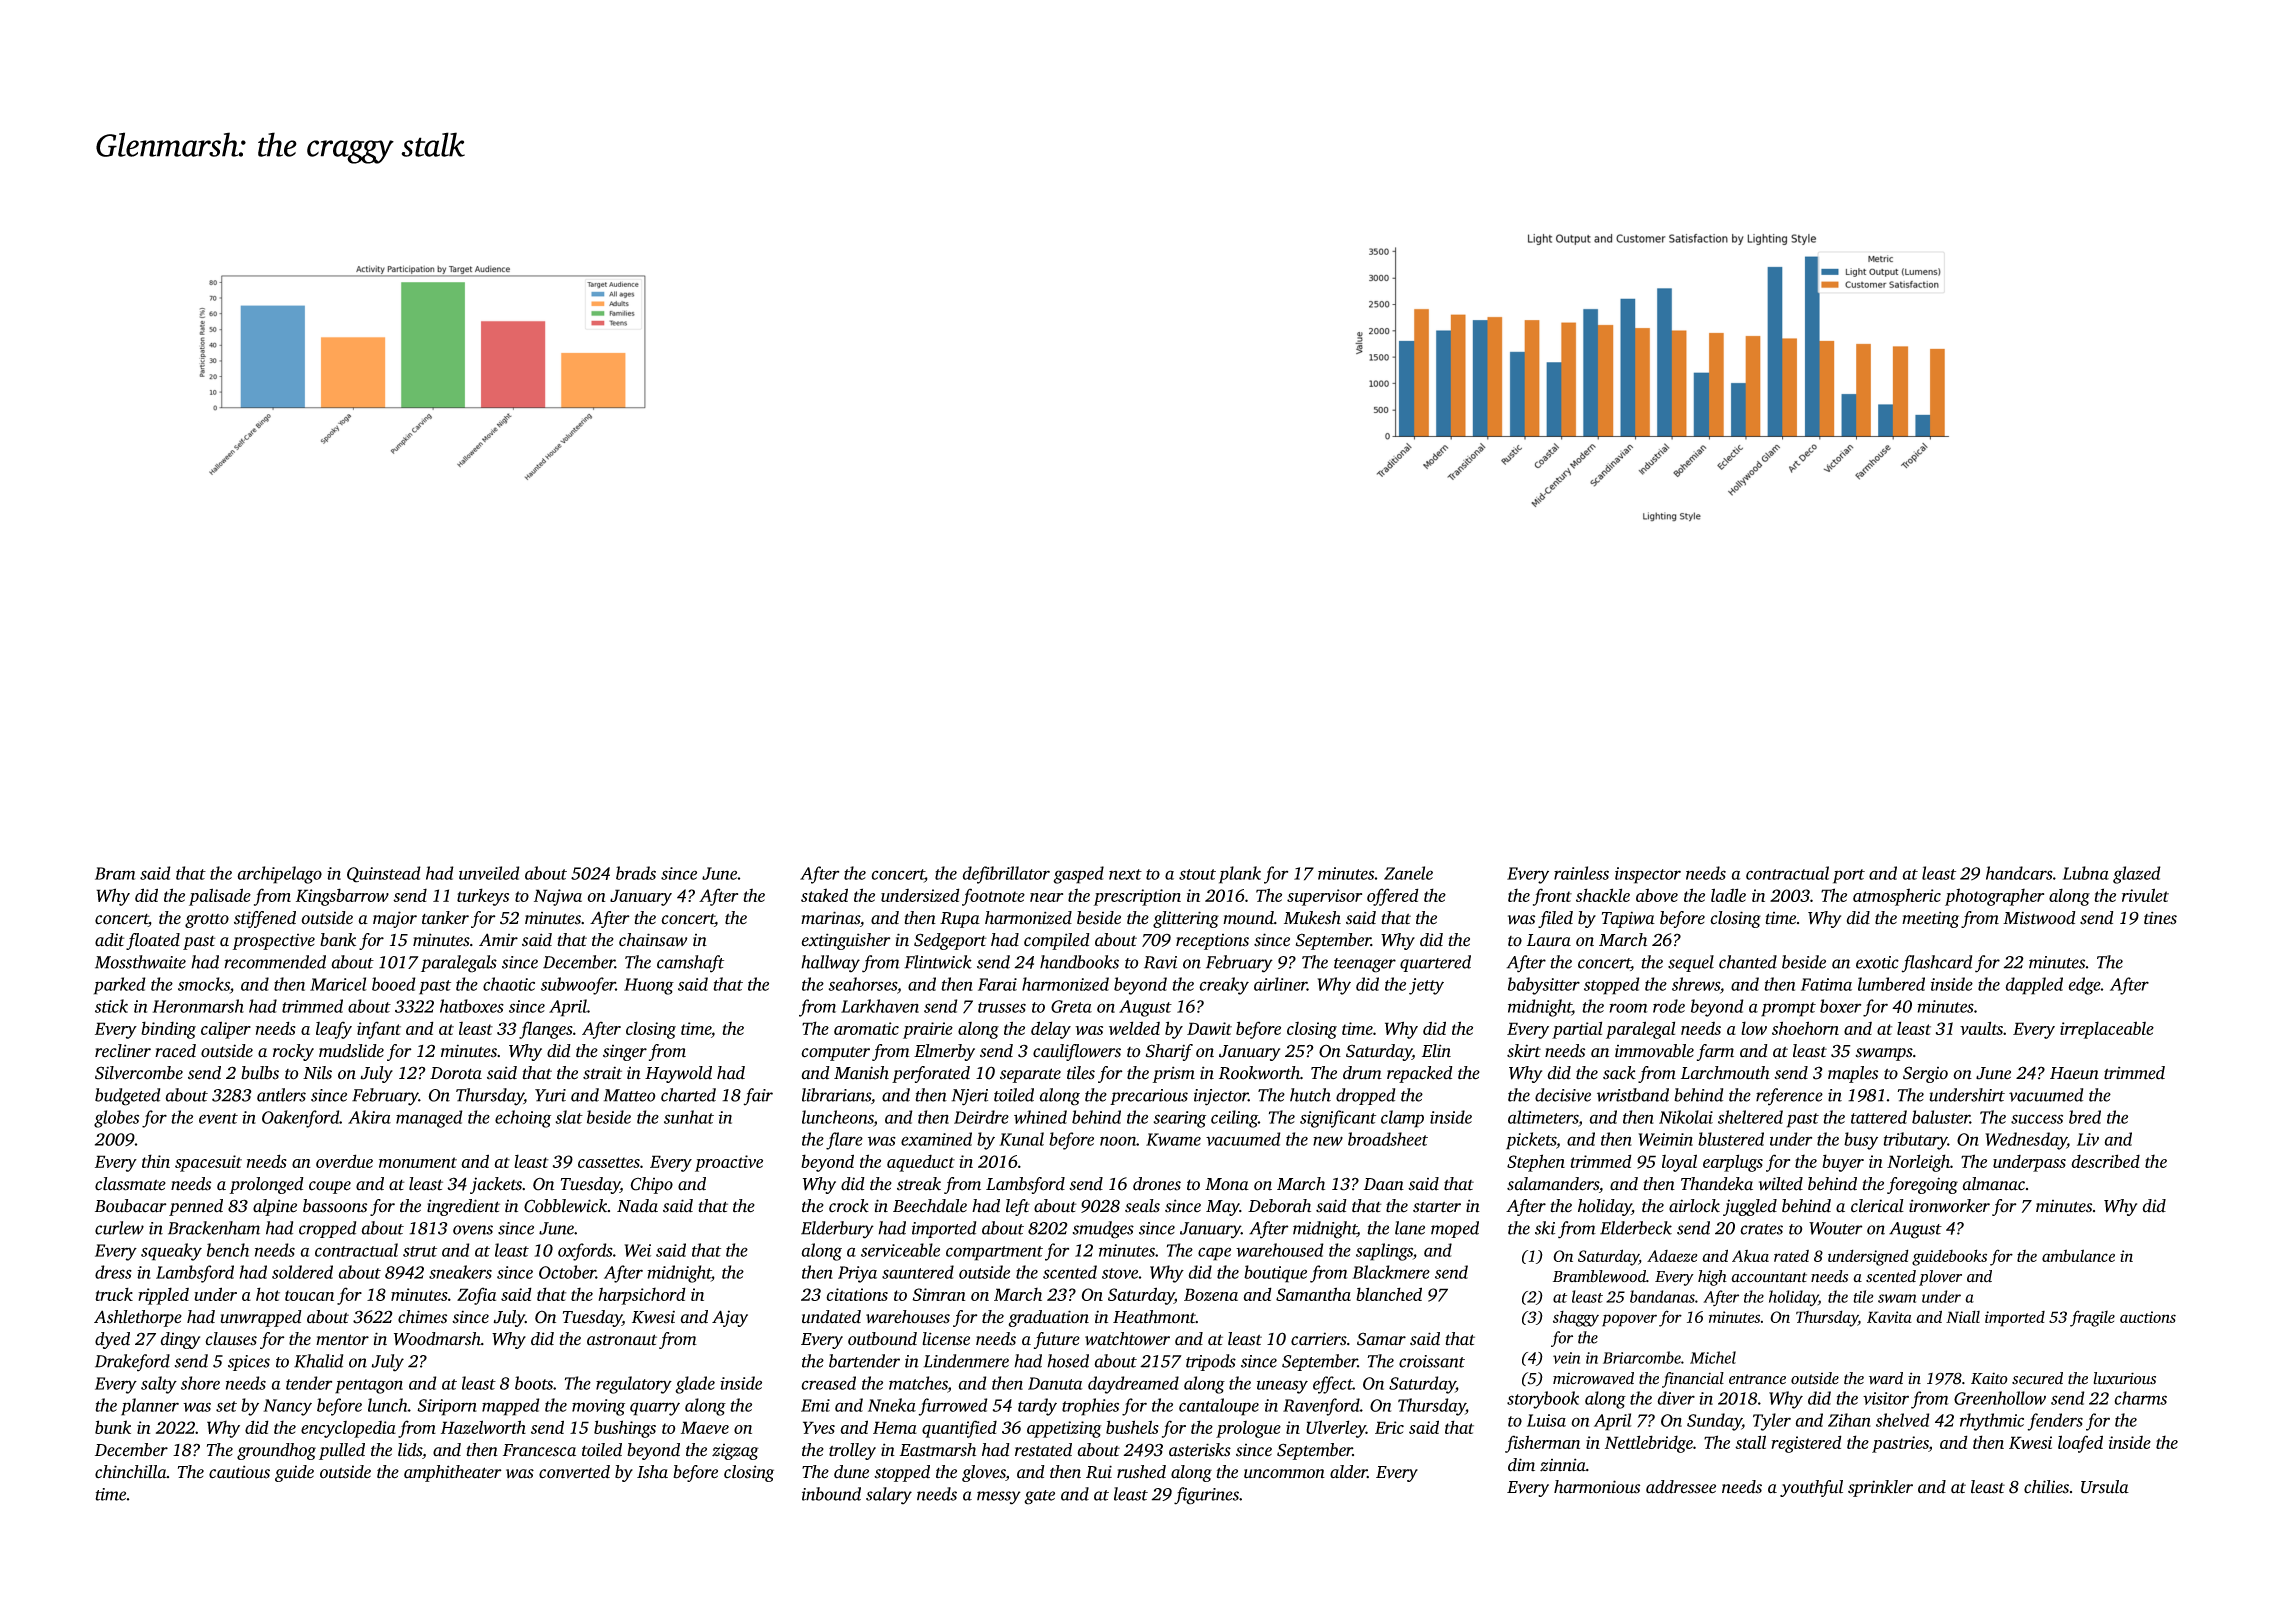  What do you see at coordinates (131, 1472) in the screenshot?
I see `chinchilla` at bounding box center [131, 1472].
